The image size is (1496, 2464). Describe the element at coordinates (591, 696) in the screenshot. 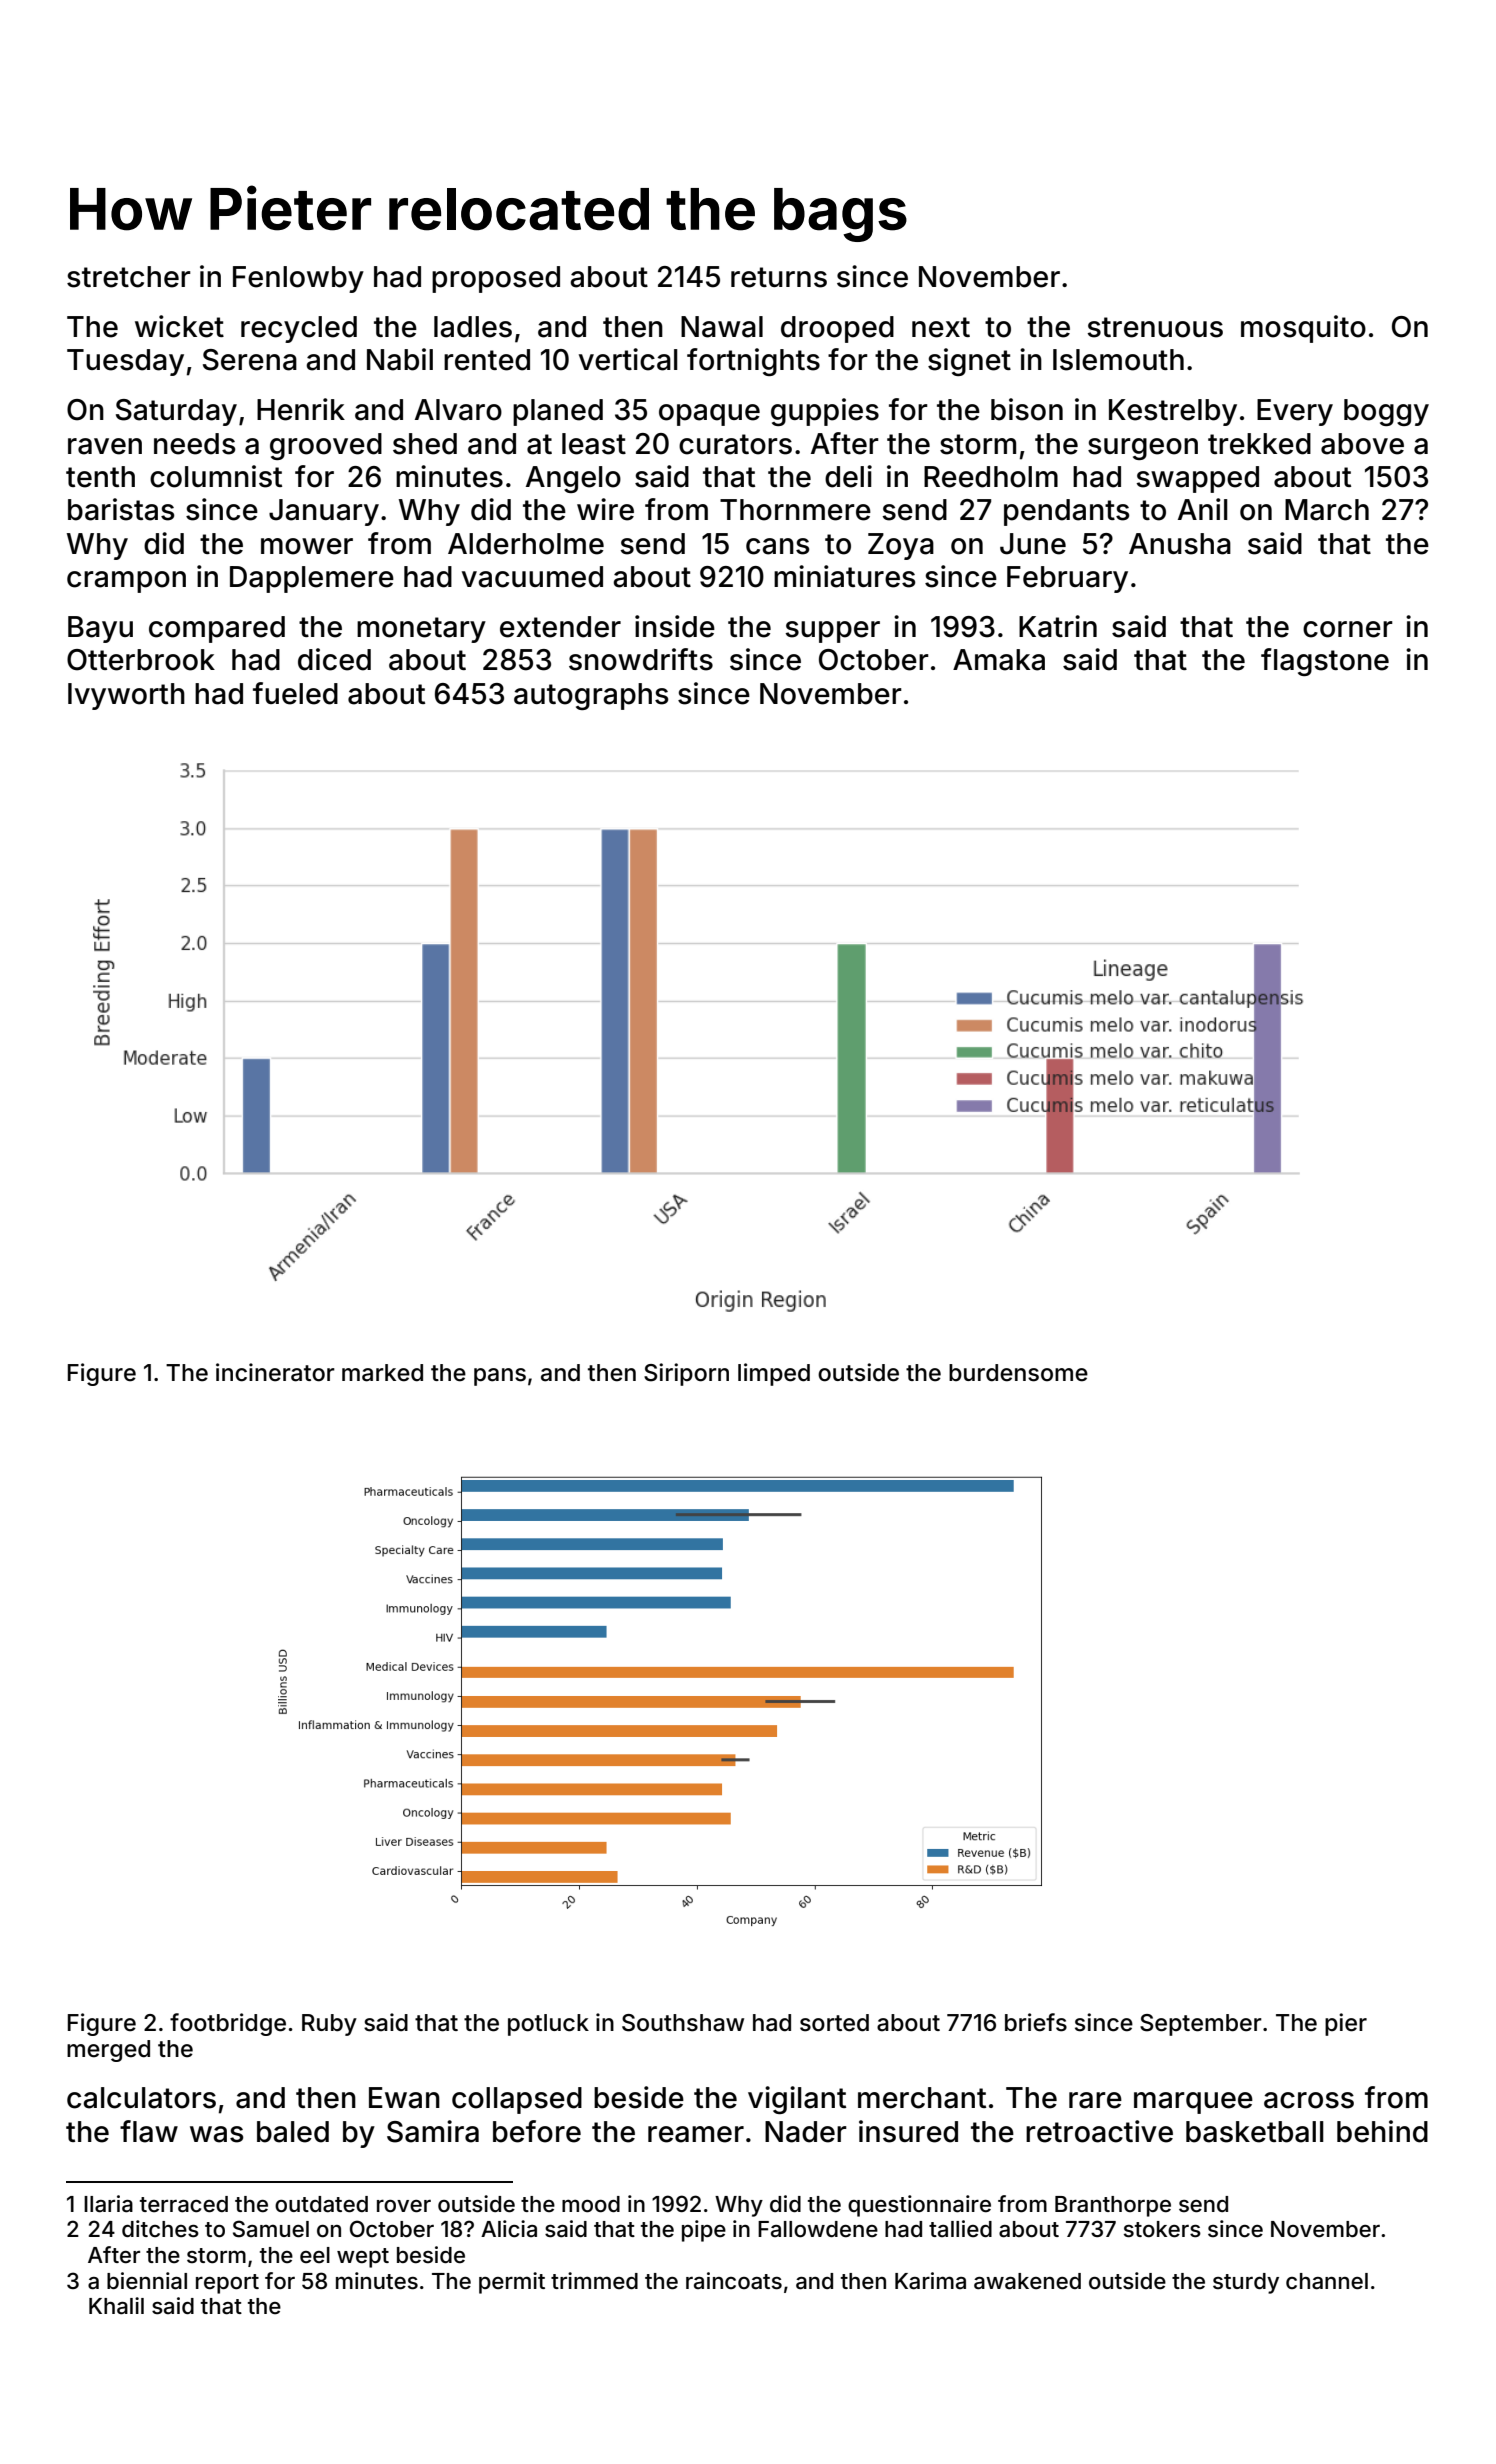

I see `autographs` at that location.
